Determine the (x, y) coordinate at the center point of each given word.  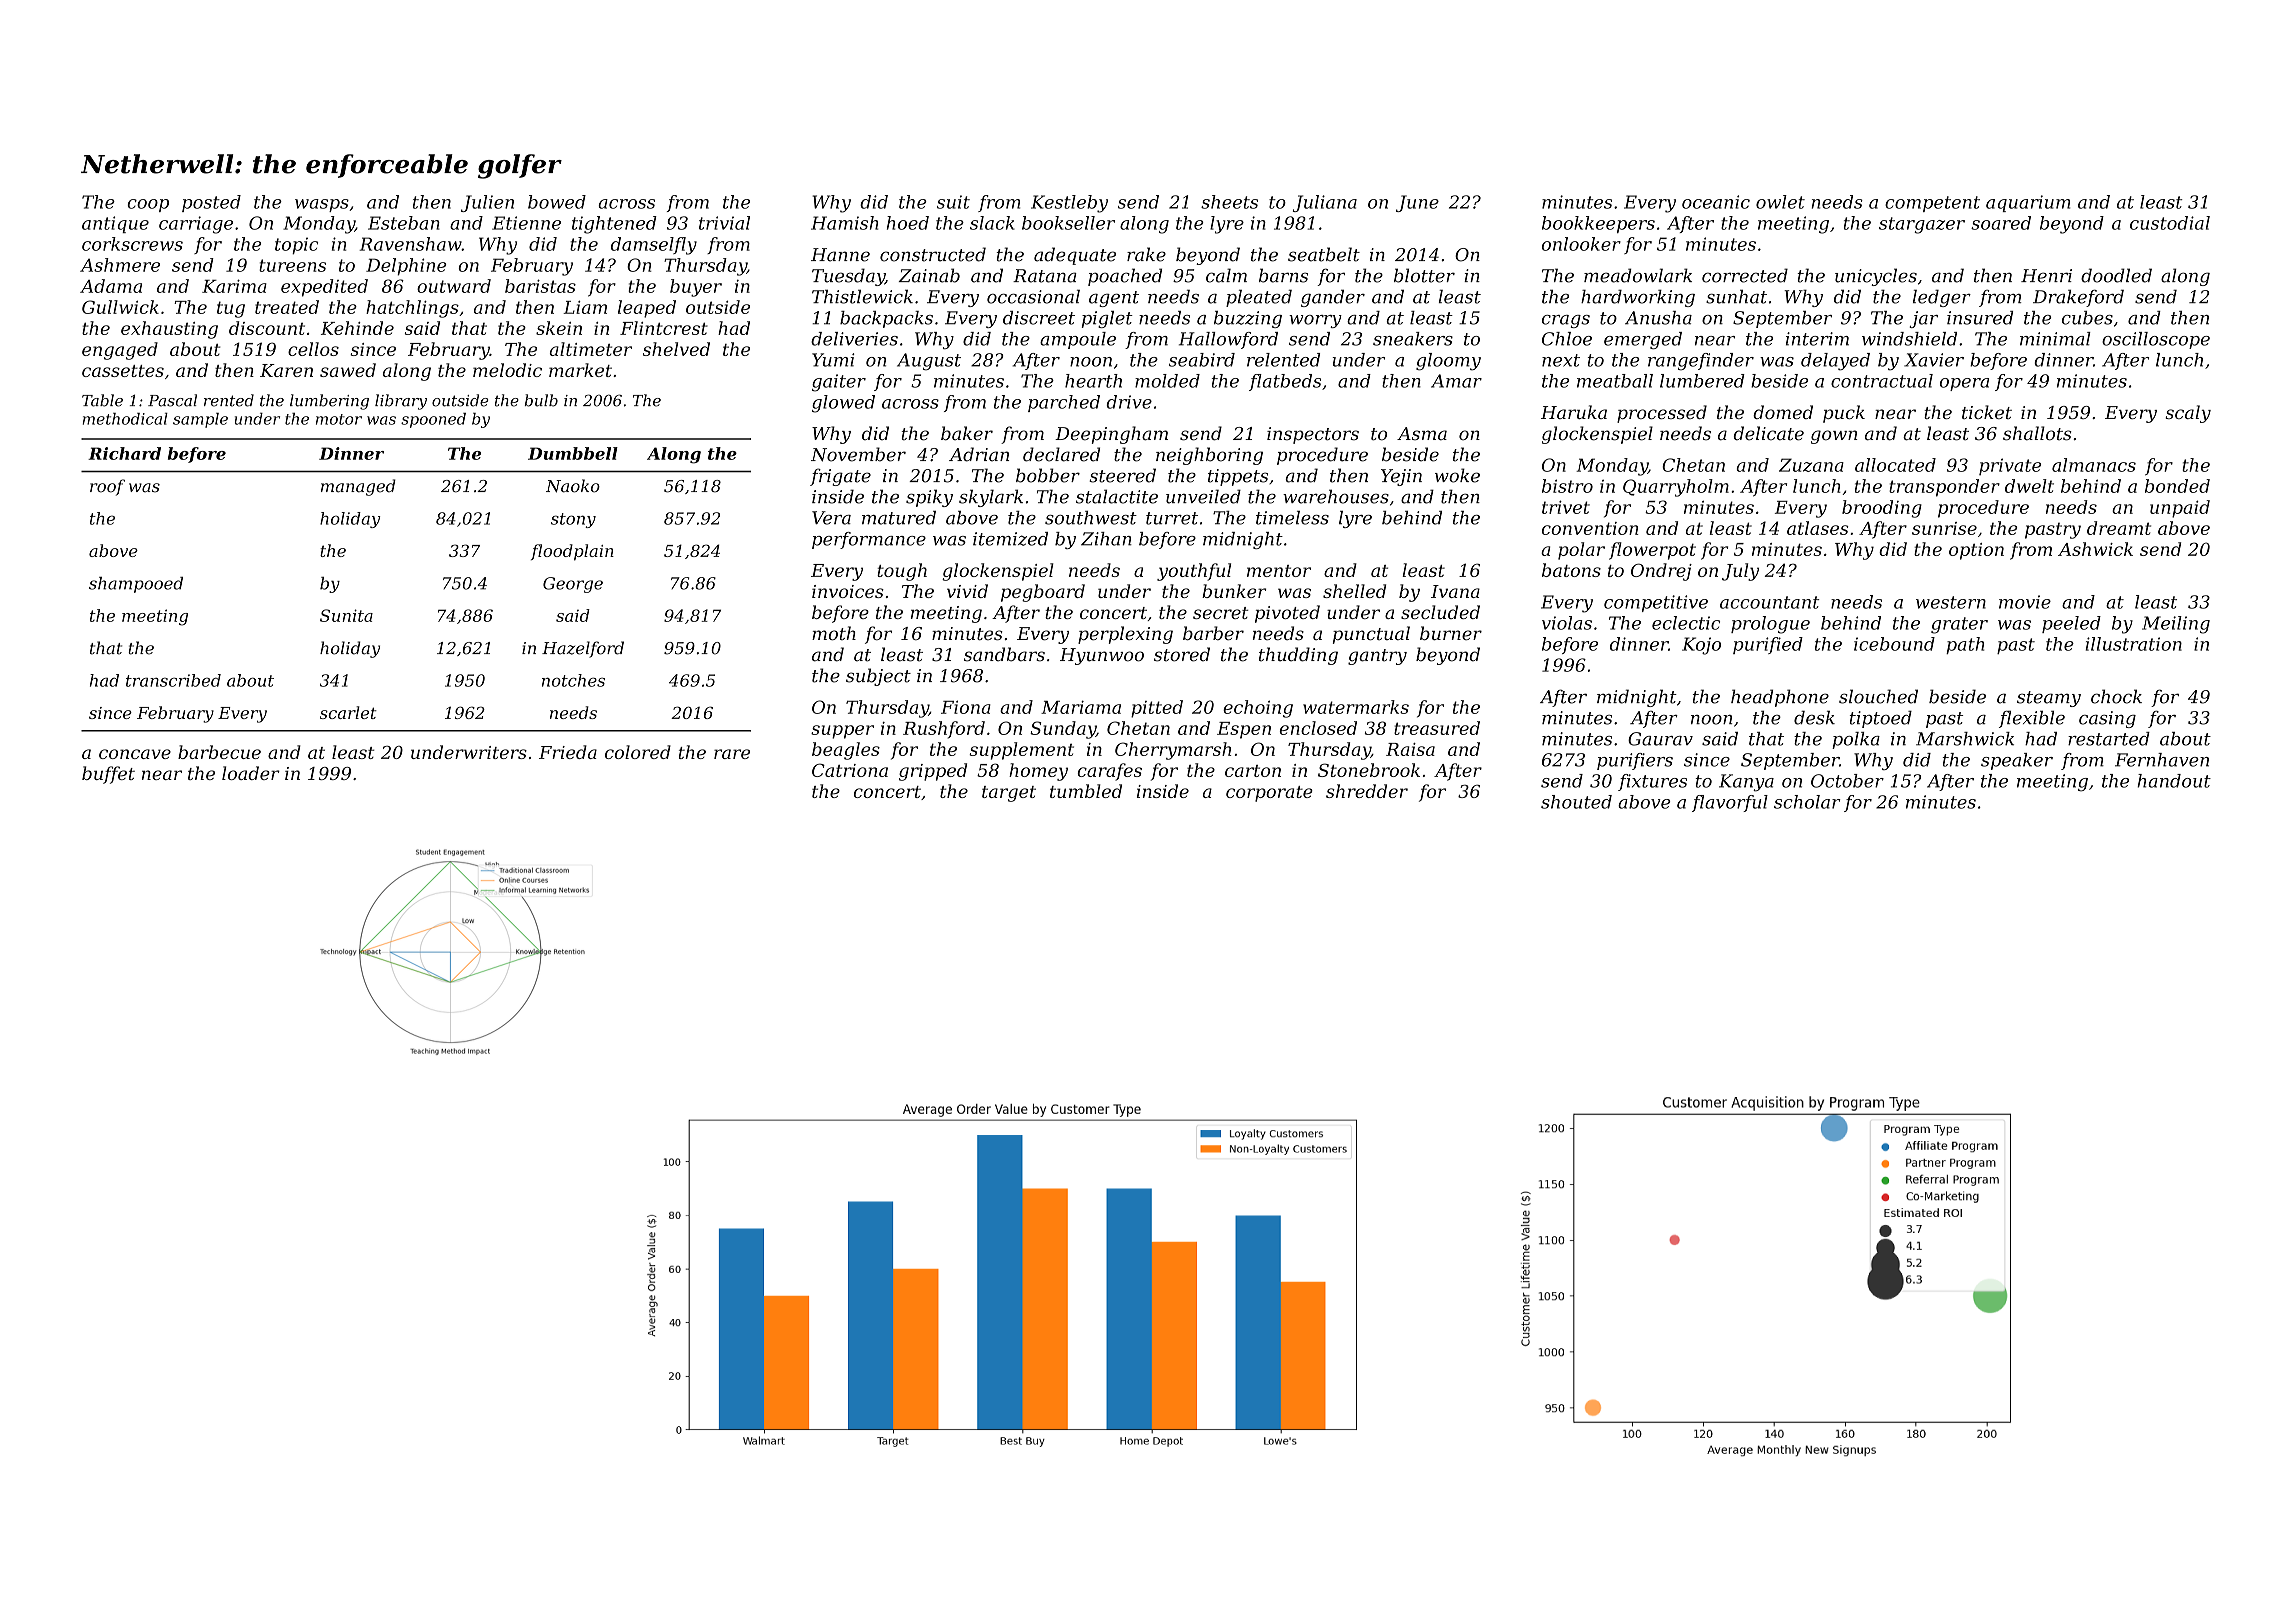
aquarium (2028, 203)
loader (251, 773)
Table (102, 400)
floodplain (572, 552)
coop (148, 205)
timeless (1292, 518)
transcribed (173, 680)
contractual (1882, 381)
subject (878, 677)
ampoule (1078, 340)
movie (2025, 602)
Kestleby (1069, 204)
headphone (1780, 698)
